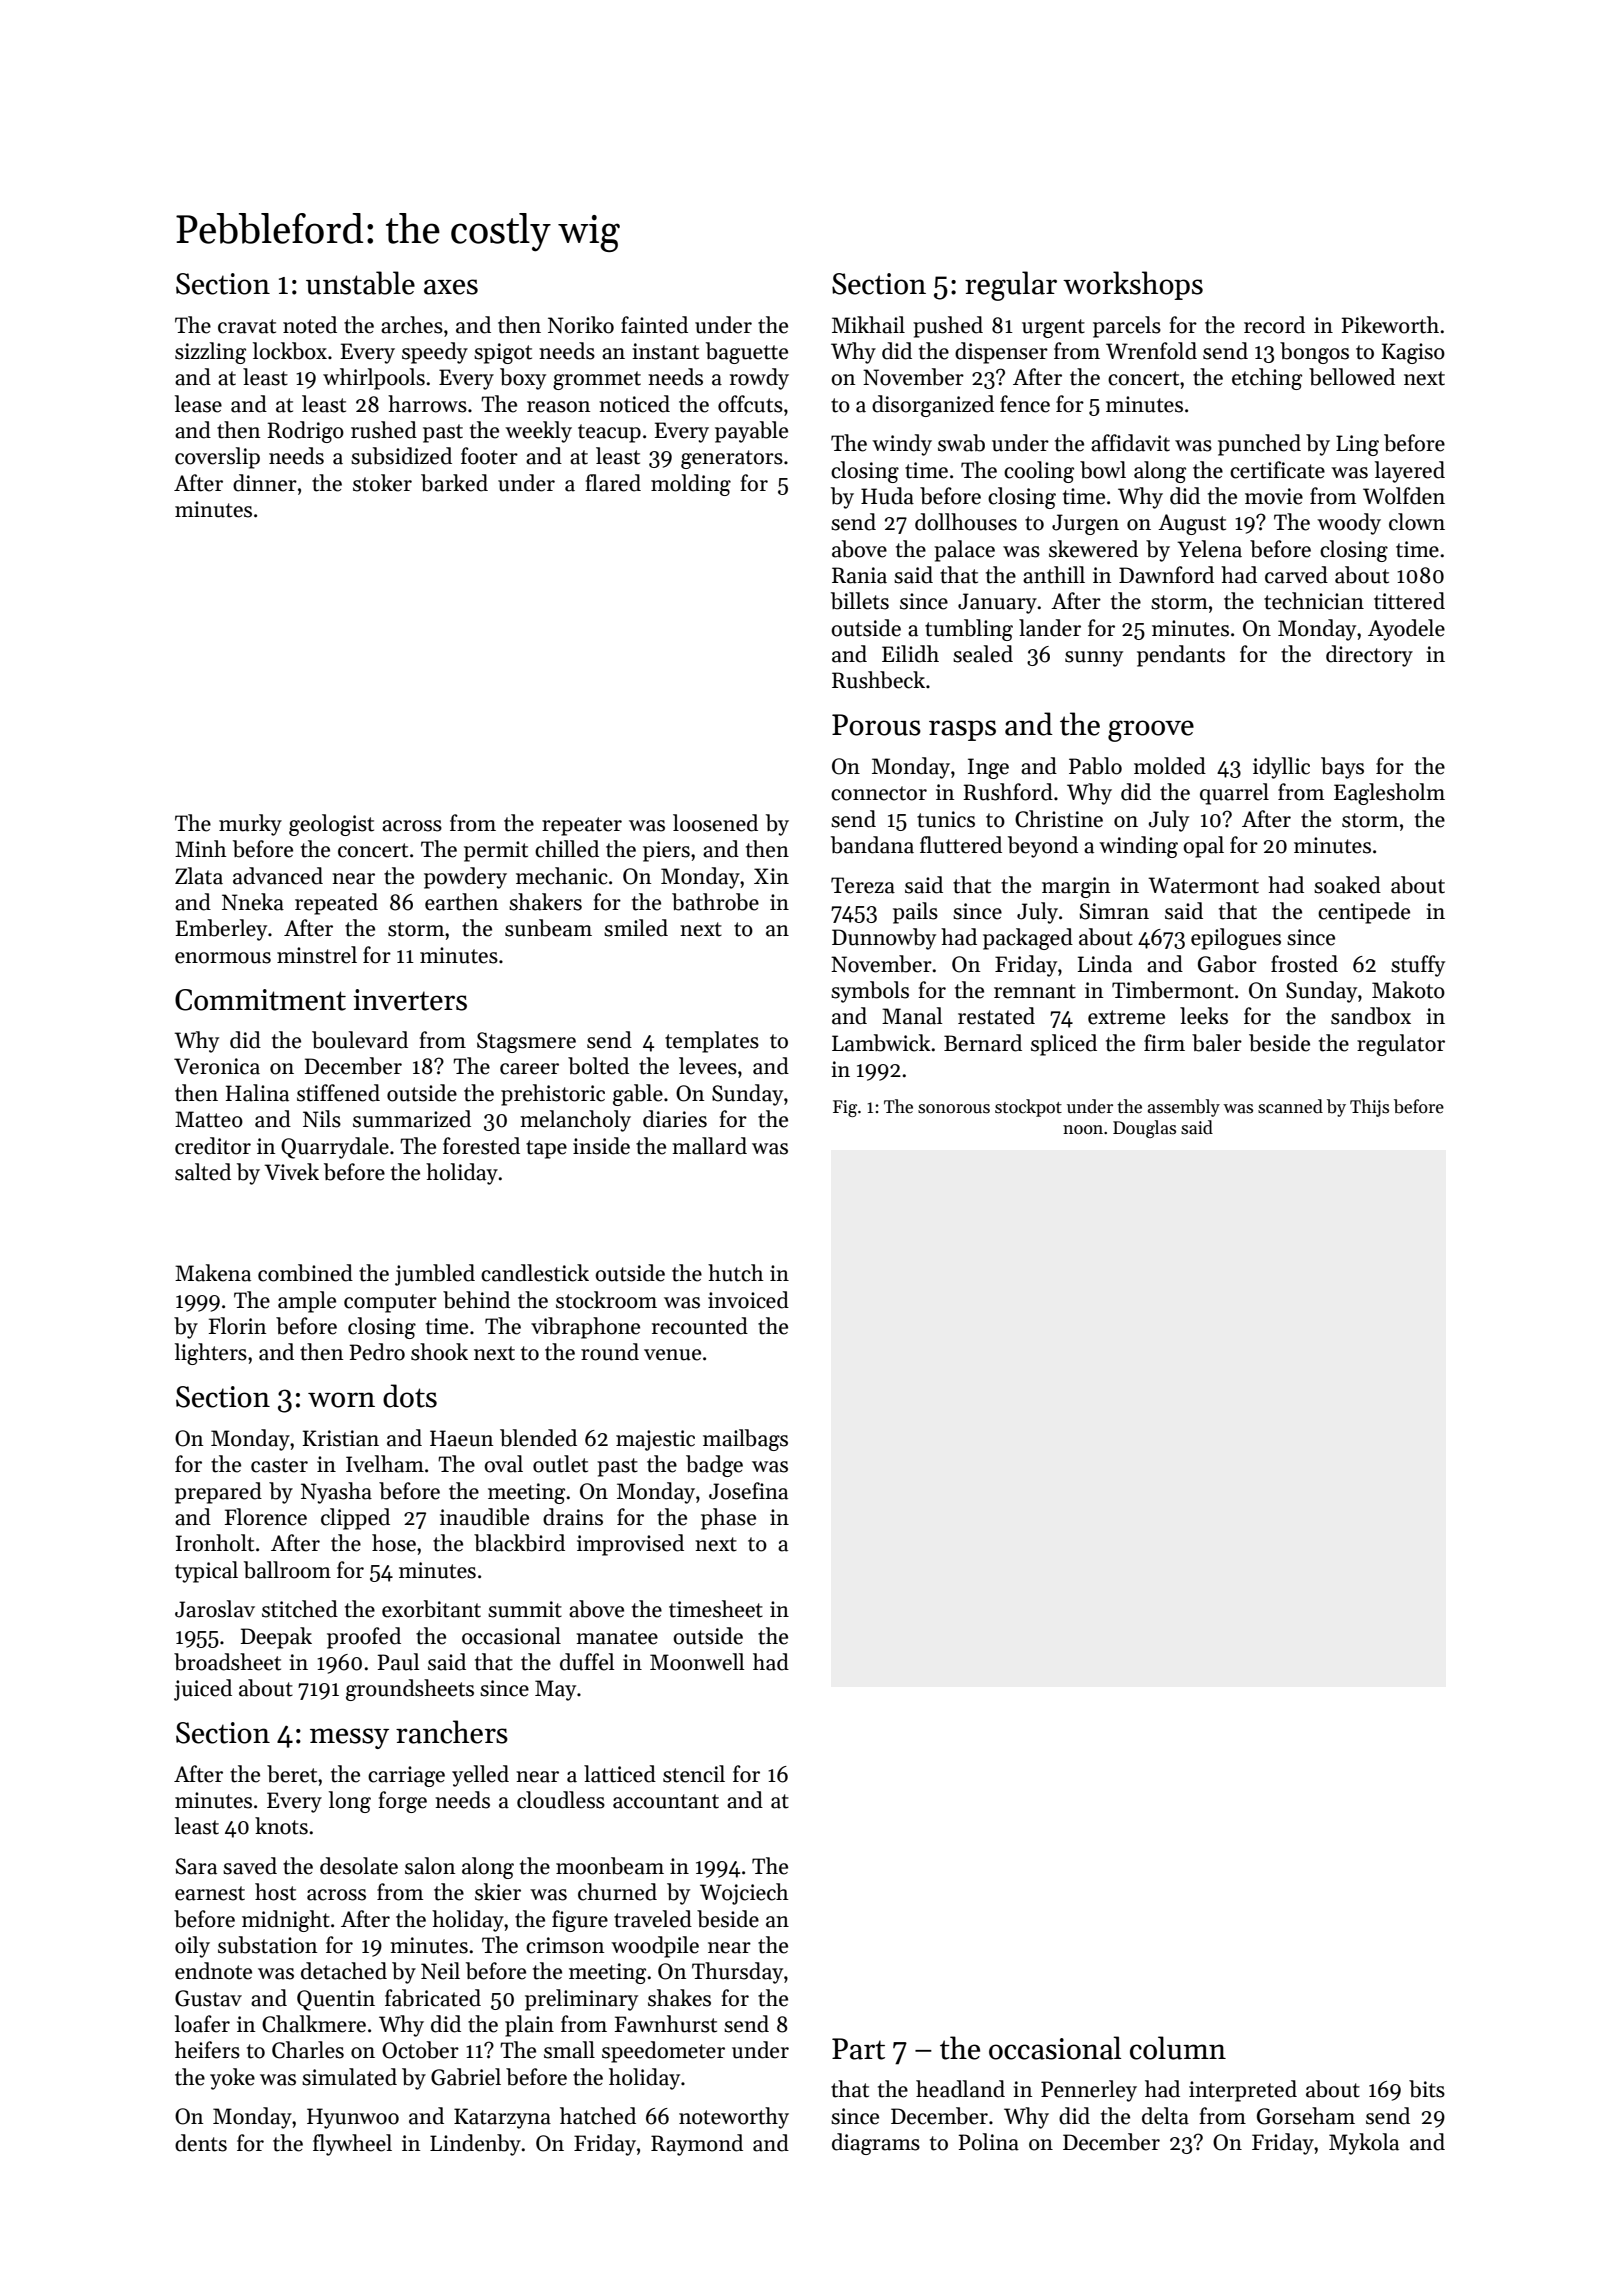 The height and width of the screenshot is (2292, 1620). Describe the element at coordinates (1369, 656) in the screenshot. I see `directory` at that location.
